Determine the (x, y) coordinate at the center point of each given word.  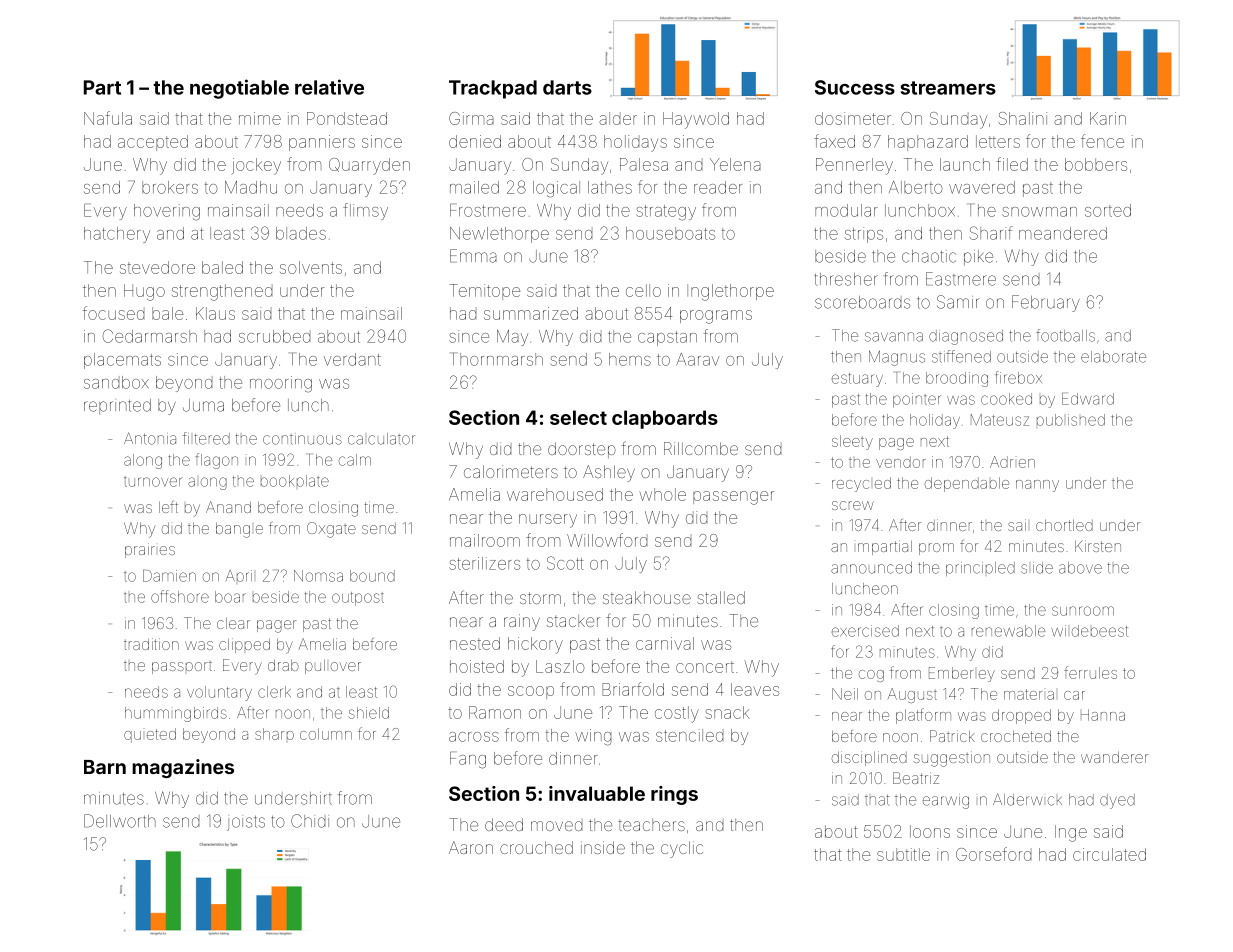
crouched (536, 847)
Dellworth (120, 821)
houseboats (670, 233)
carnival (665, 643)
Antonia (150, 438)
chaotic (929, 256)
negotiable (239, 89)
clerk (274, 692)
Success (855, 87)
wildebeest (1089, 631)
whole (662, 494)
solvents (311, 267)
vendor (901, 462)
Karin (1108, 118)
